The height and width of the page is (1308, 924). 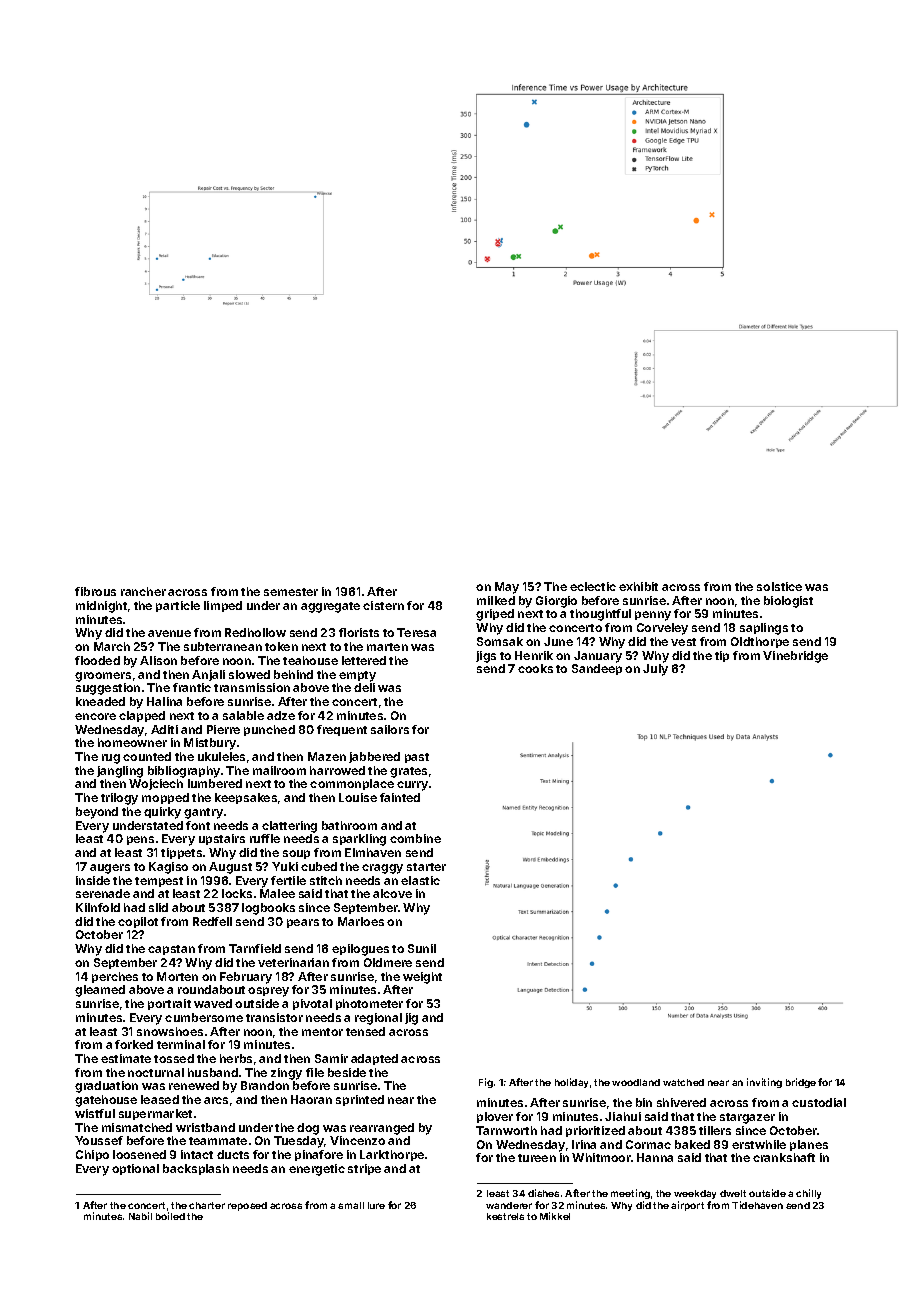 What do you see at coordinates (192, 687) in the page?
I see `frantic` at bounding box center [192, 687].
